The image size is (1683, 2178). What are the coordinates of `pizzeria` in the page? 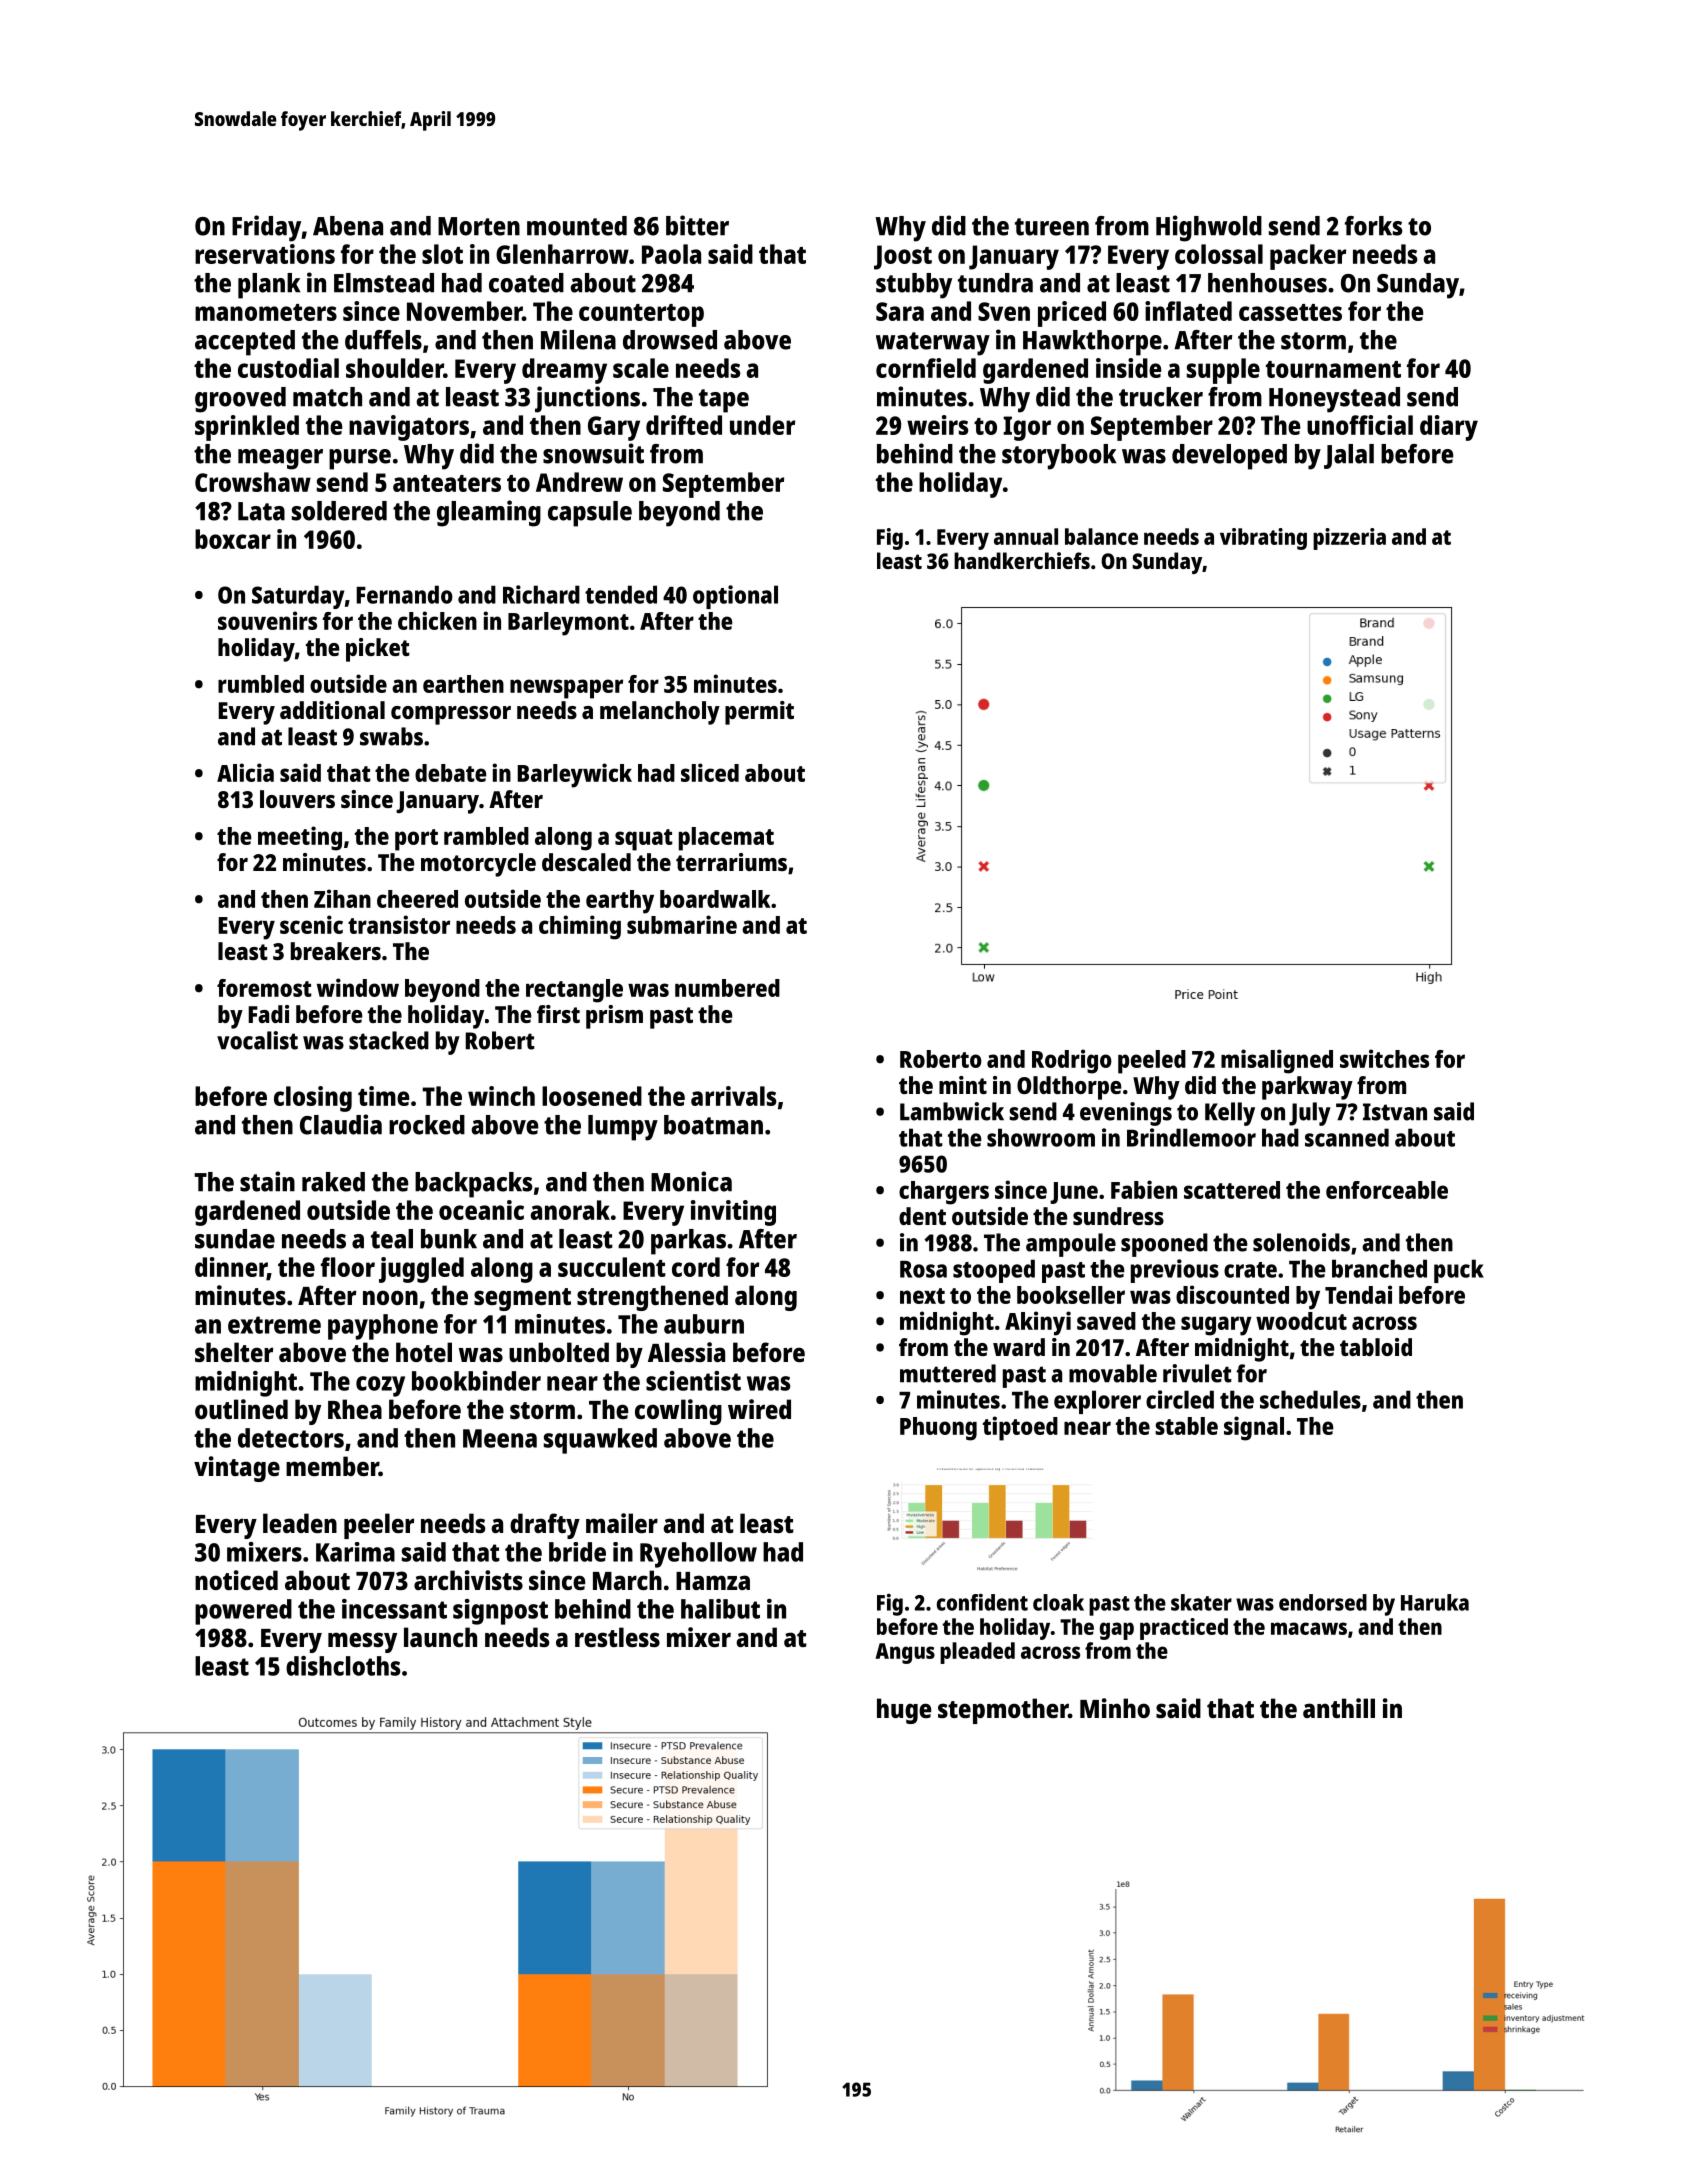 It's located at (1349, 539).
